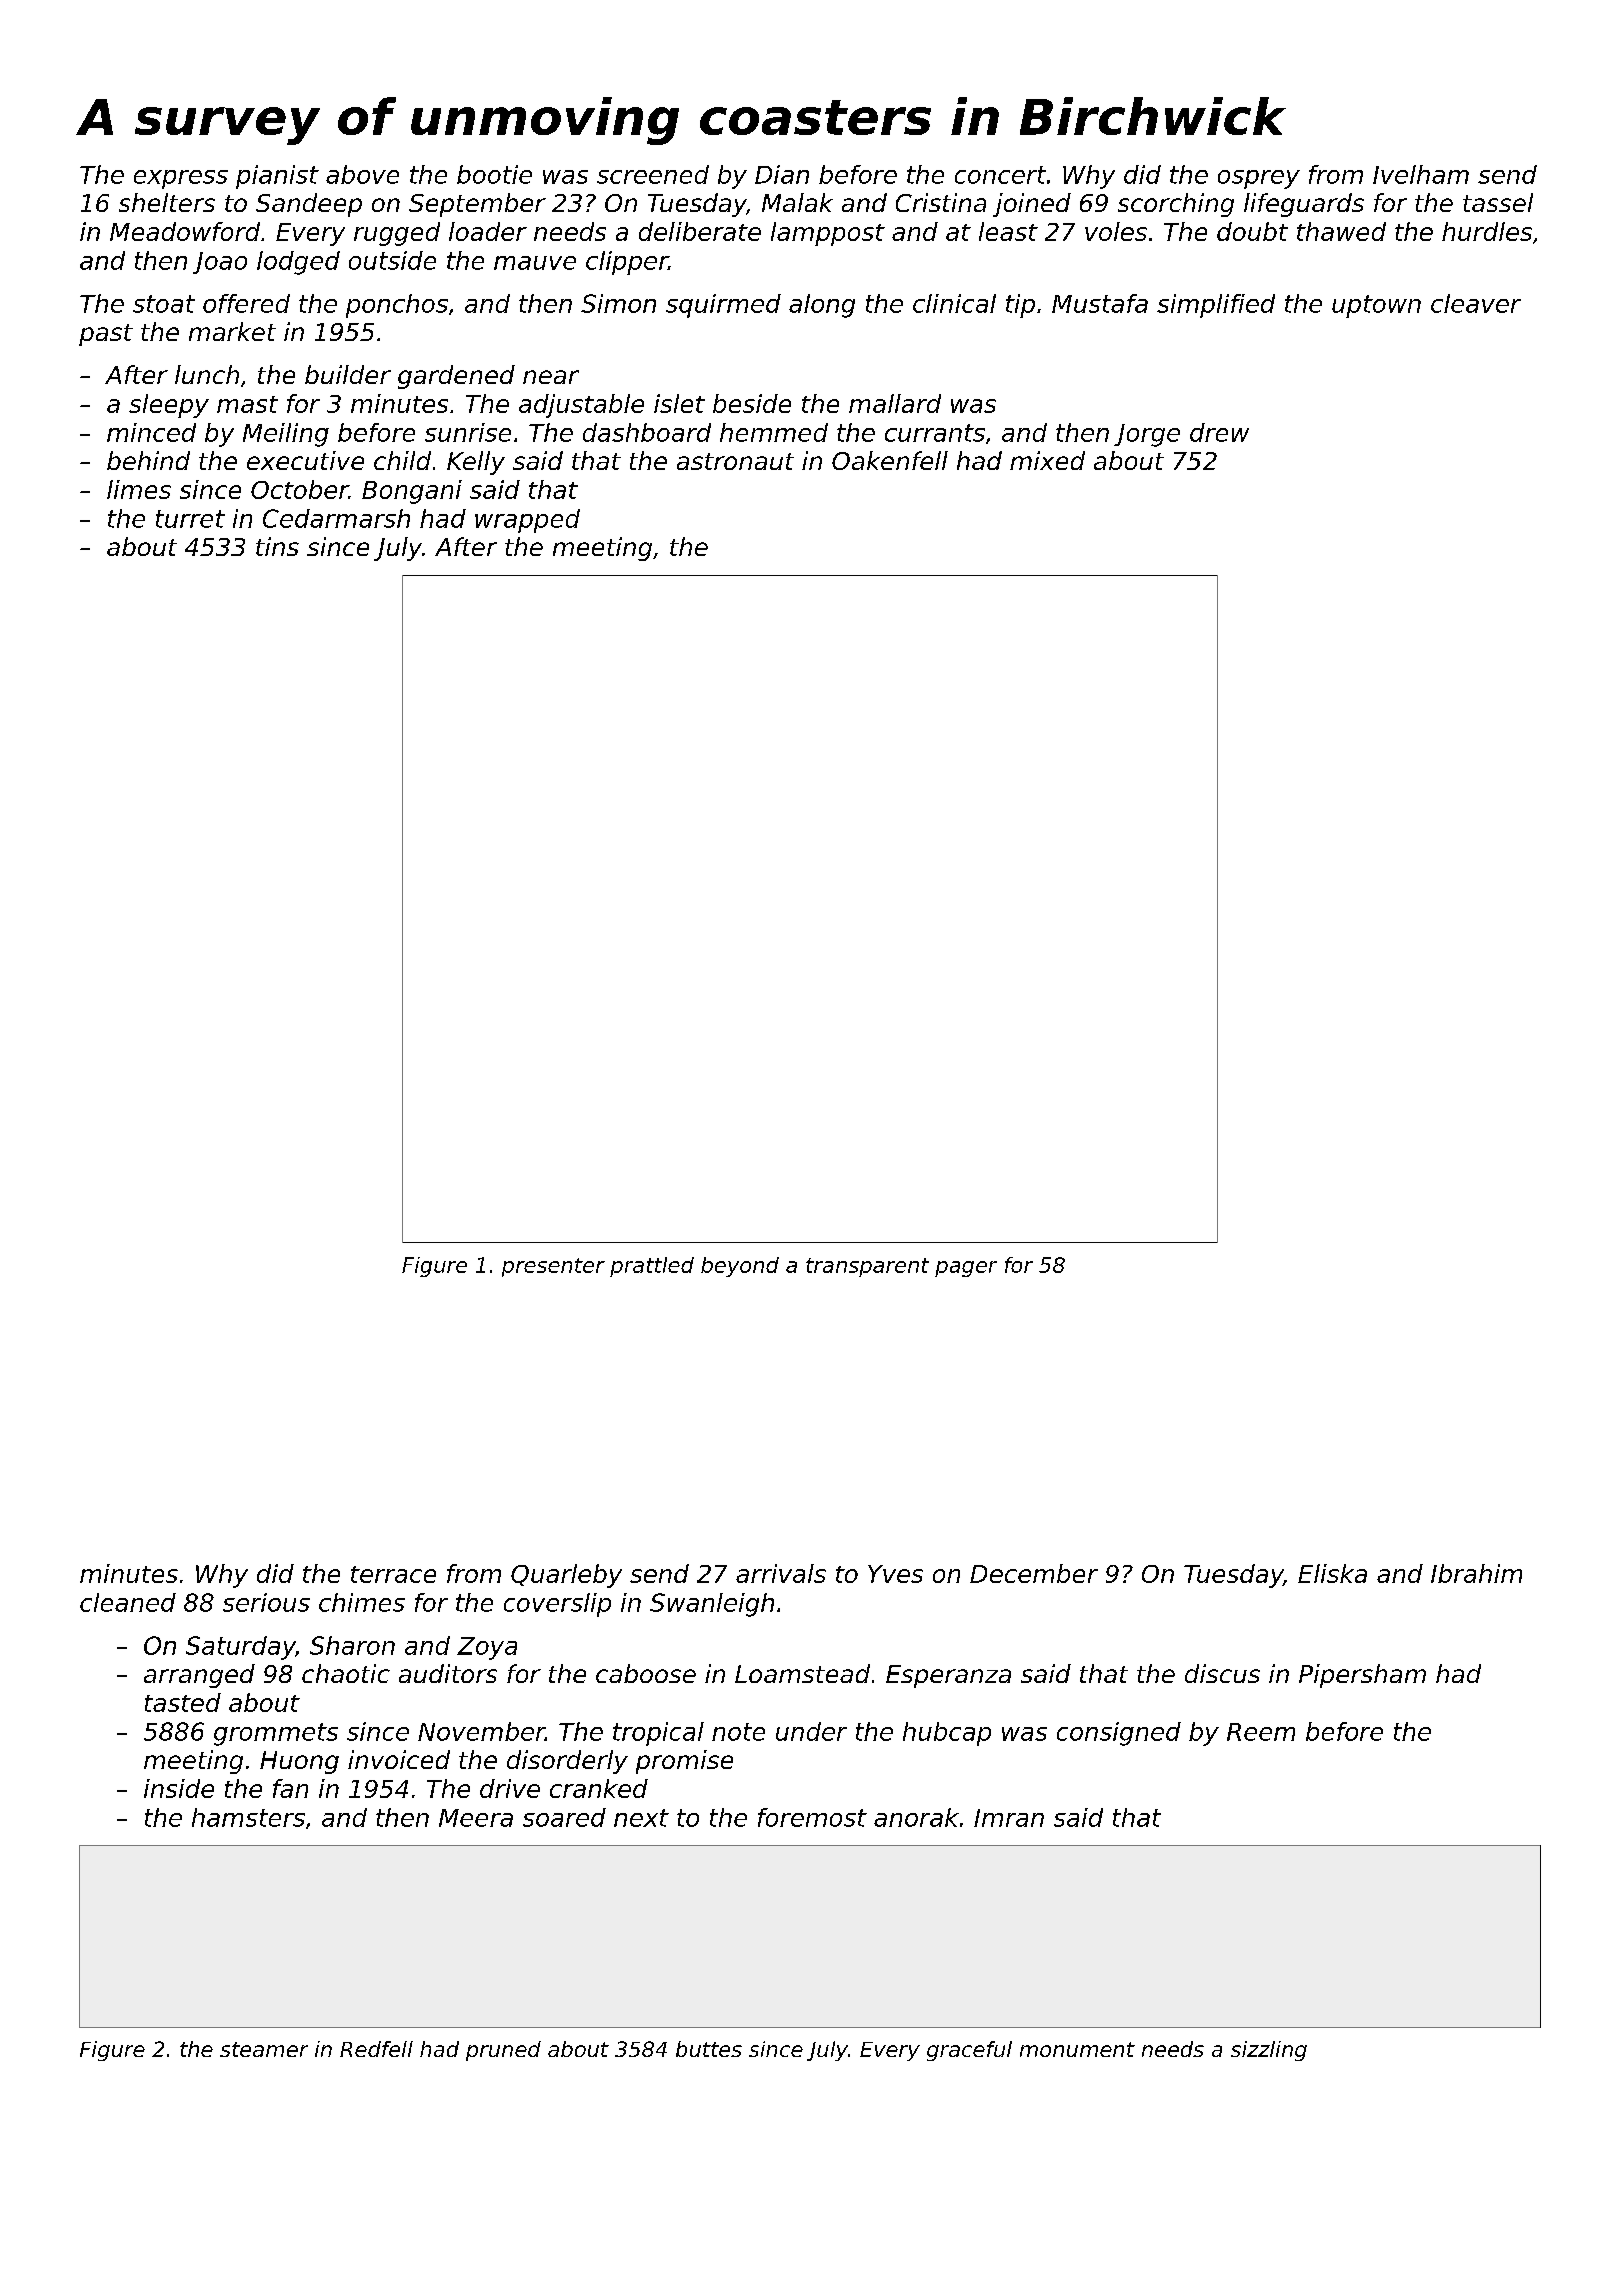 The height and width of the document is (2292, 1620). What do you see at coordinates (652, 1267) in the document?
I see `prattled` at bounding box center [652, 1267].
